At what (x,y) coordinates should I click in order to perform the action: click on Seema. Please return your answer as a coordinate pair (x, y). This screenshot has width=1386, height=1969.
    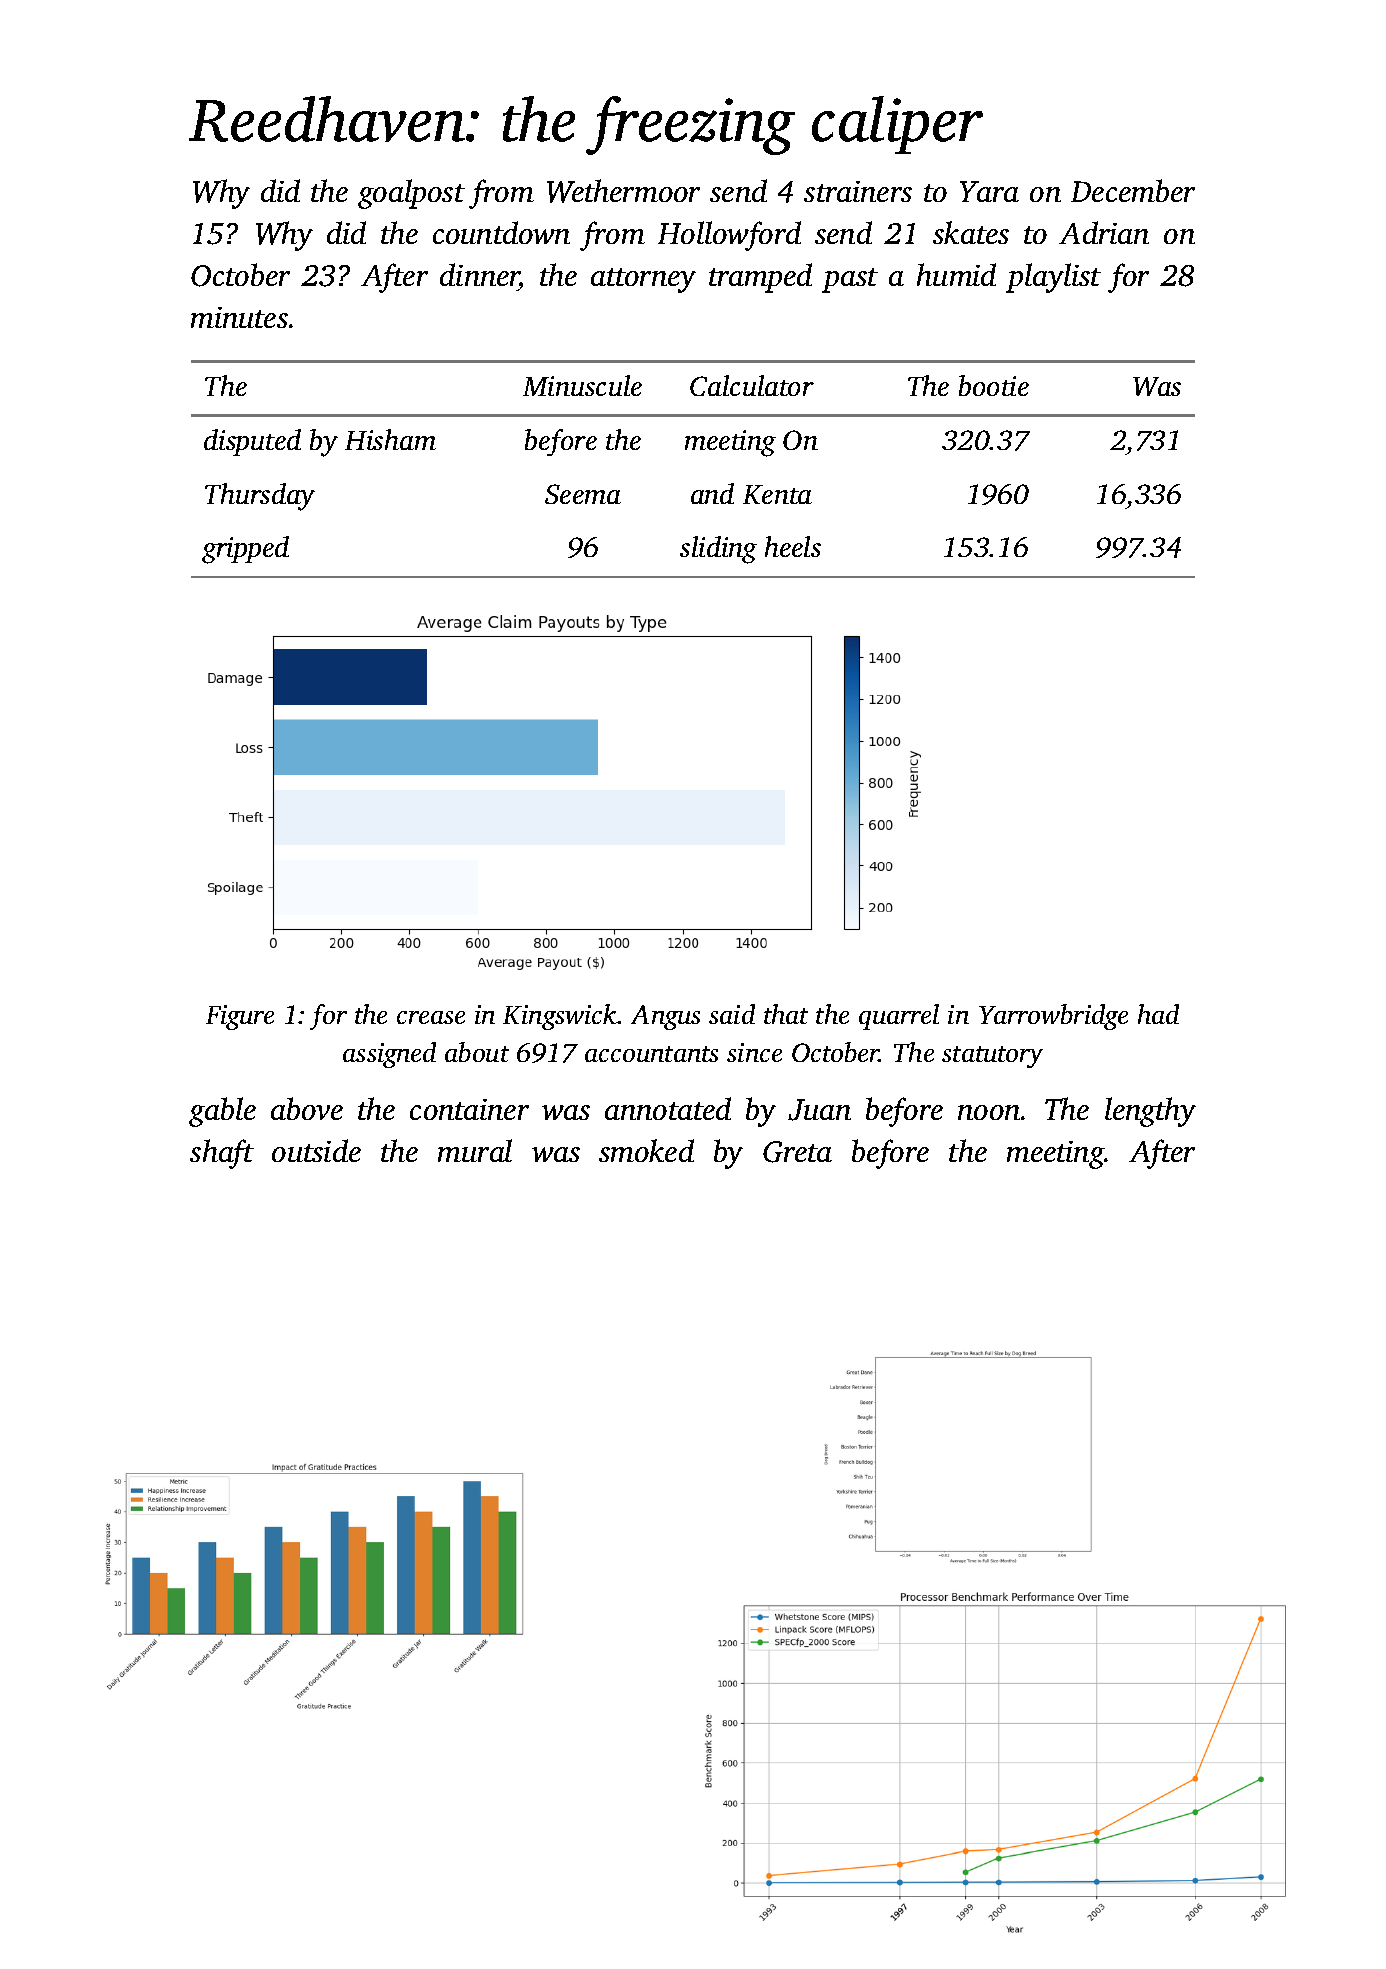
    Looking at the image, I should click on (583, 494).
